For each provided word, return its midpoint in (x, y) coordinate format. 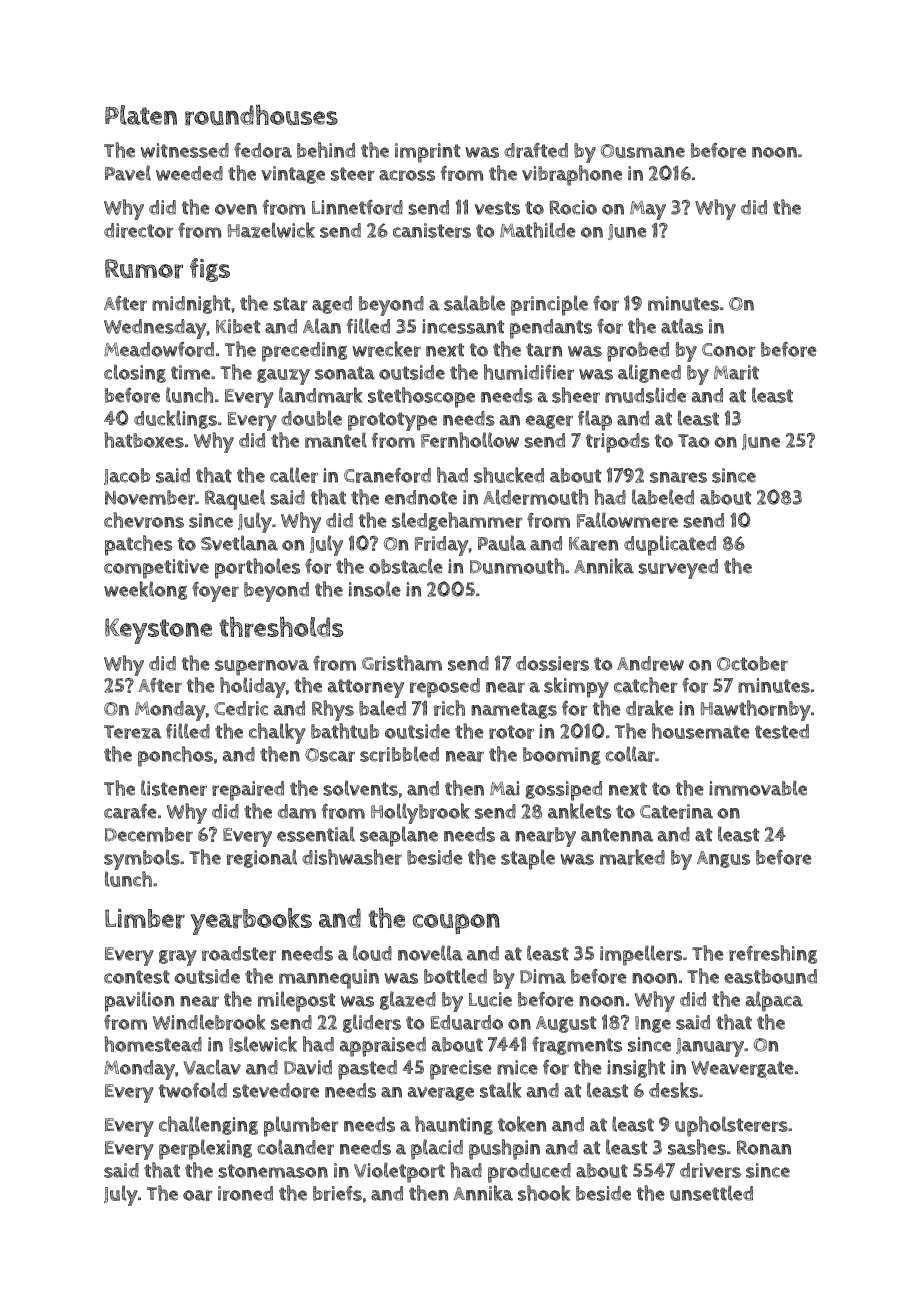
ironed (245, 1193)
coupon (456, 923)
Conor (729, 350)
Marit (736, 372)
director (139, 230)
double (311, 418)
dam (297, 811)
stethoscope (421, 397)
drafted (536, 150)
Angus (723, 859)
